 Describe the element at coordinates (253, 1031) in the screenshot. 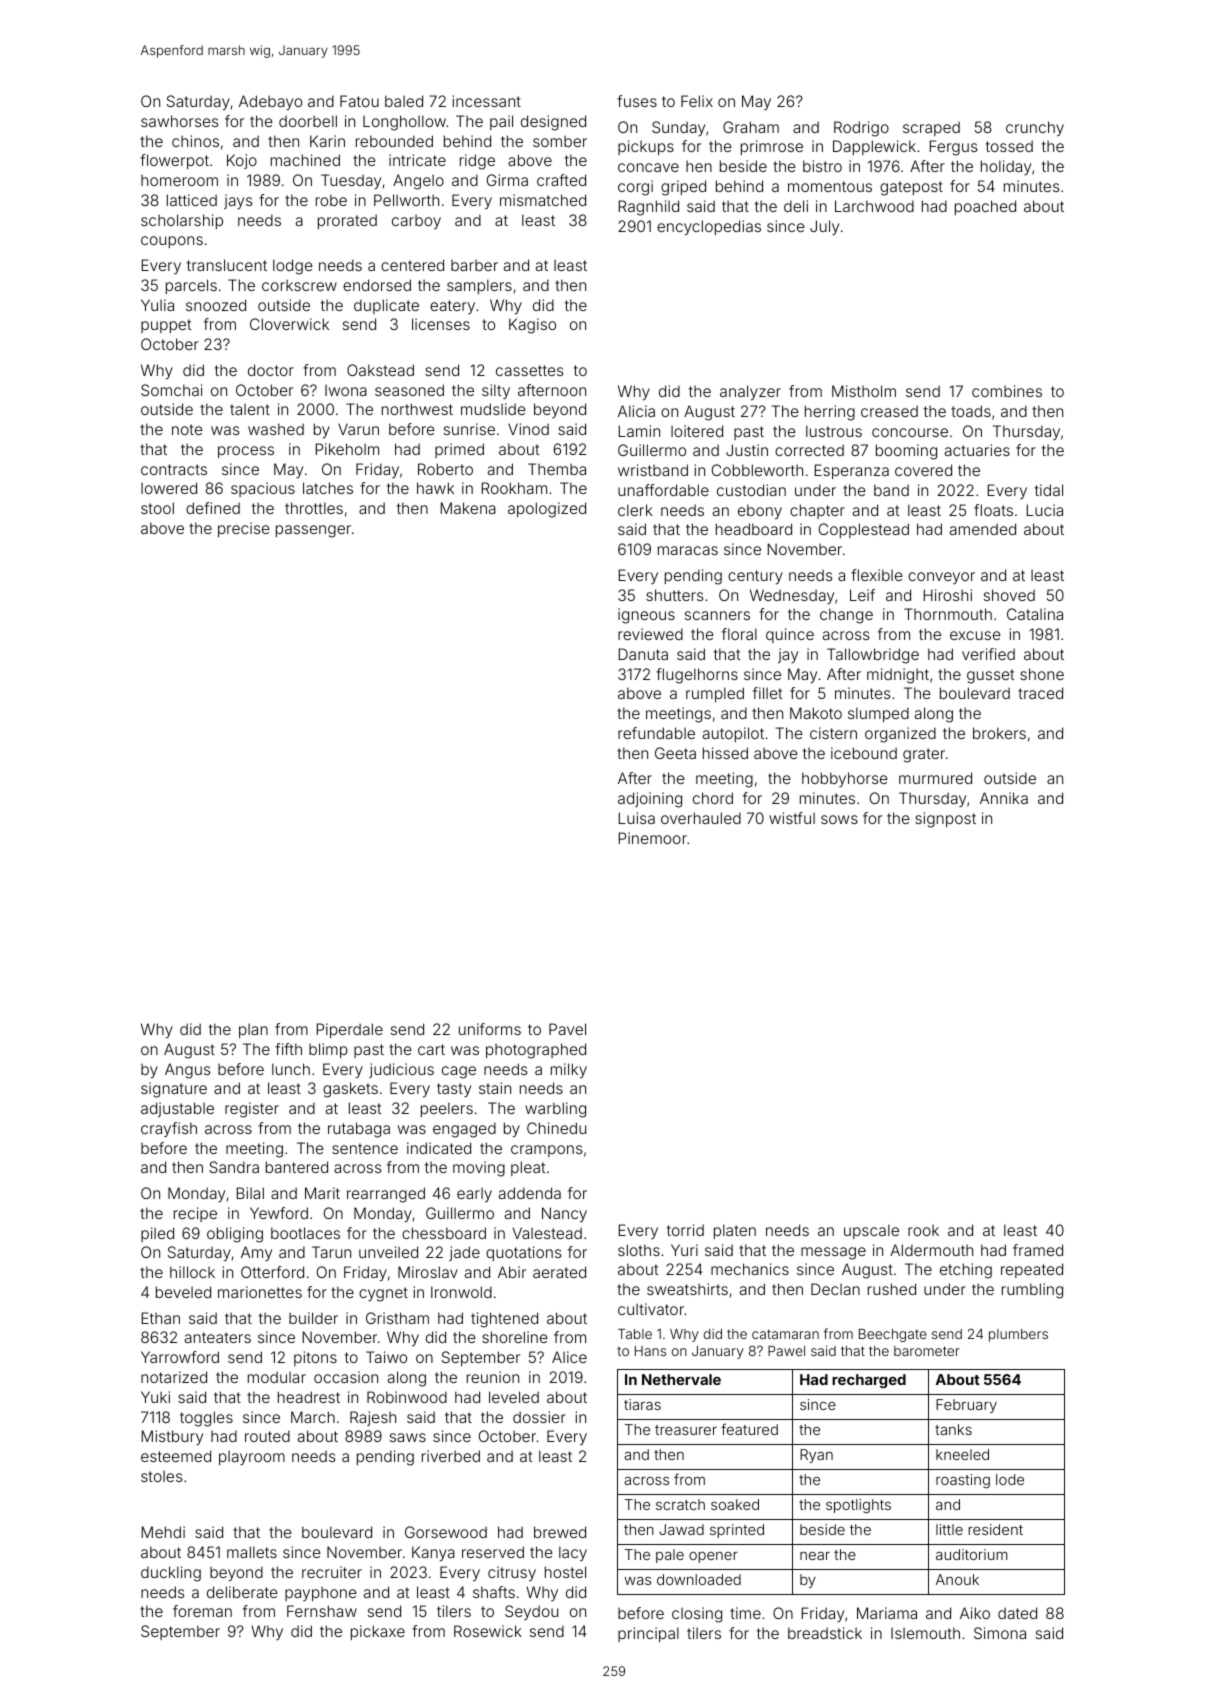

I see `plan` at that location.
